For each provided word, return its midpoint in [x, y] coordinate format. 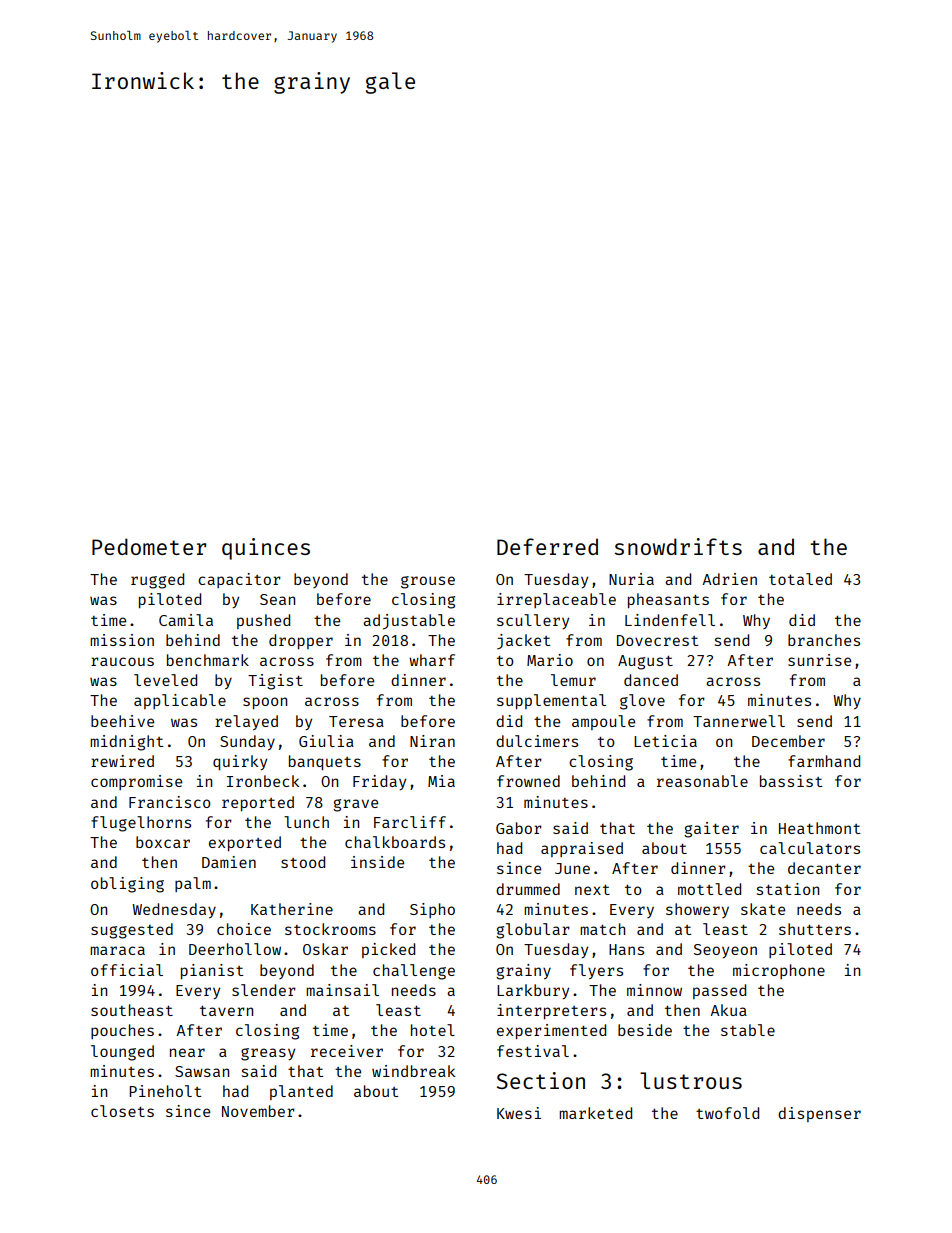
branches [824, 640]
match [602, 929]
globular [533, 931]
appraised [582, 849]
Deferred [547, 546]
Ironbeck [263, 781]
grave [355, 805]
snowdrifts [678, 546]
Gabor [519, 828]
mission [122, 640]
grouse [428, 582]
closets [122, 1111]
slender [264, 990]
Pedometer [149, 546]
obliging [127, 885]
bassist [791, 781]
